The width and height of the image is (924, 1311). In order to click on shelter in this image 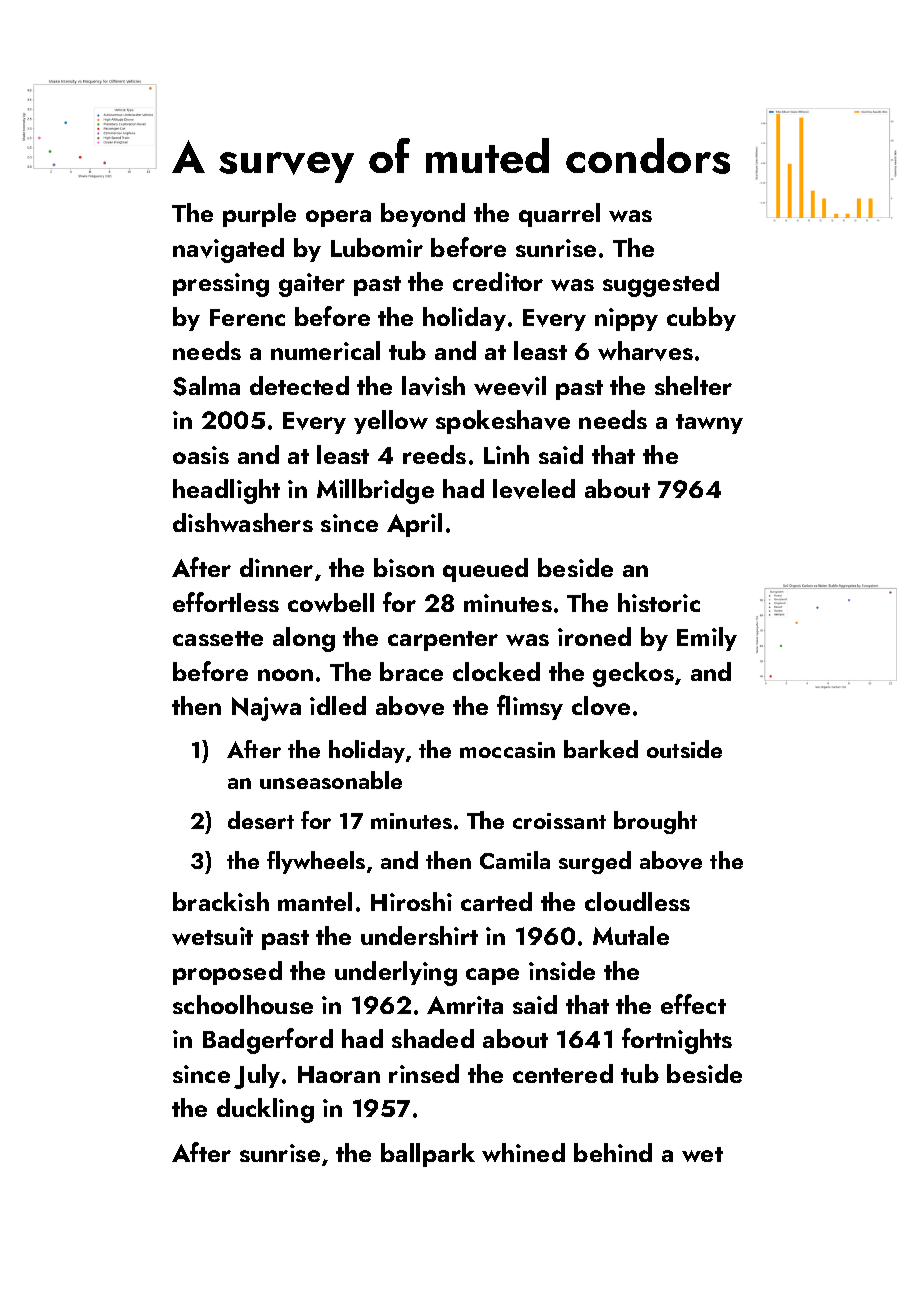, I will do `click(693, 385)`.
